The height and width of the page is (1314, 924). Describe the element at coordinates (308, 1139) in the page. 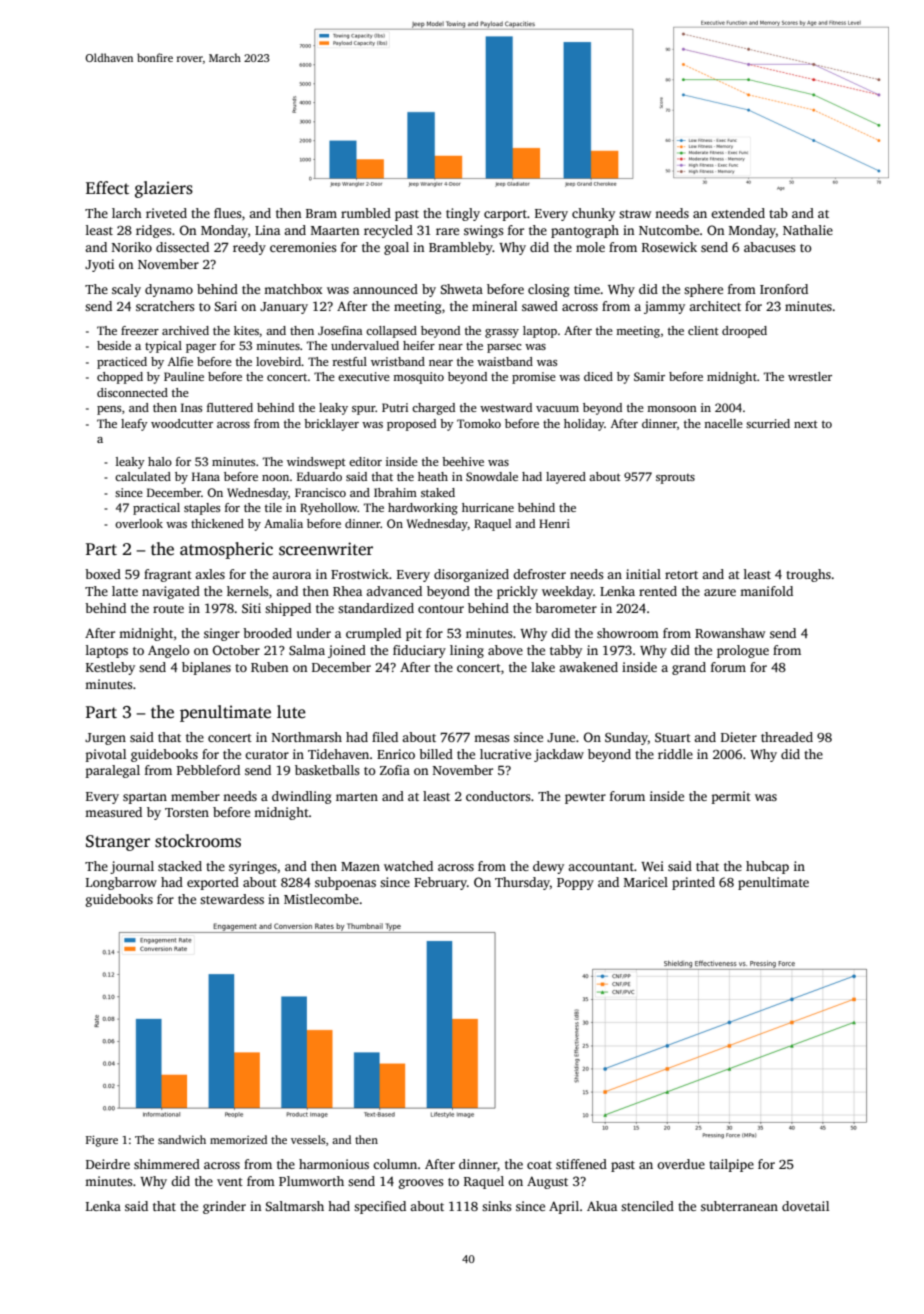

I see `vessels` at that location.
